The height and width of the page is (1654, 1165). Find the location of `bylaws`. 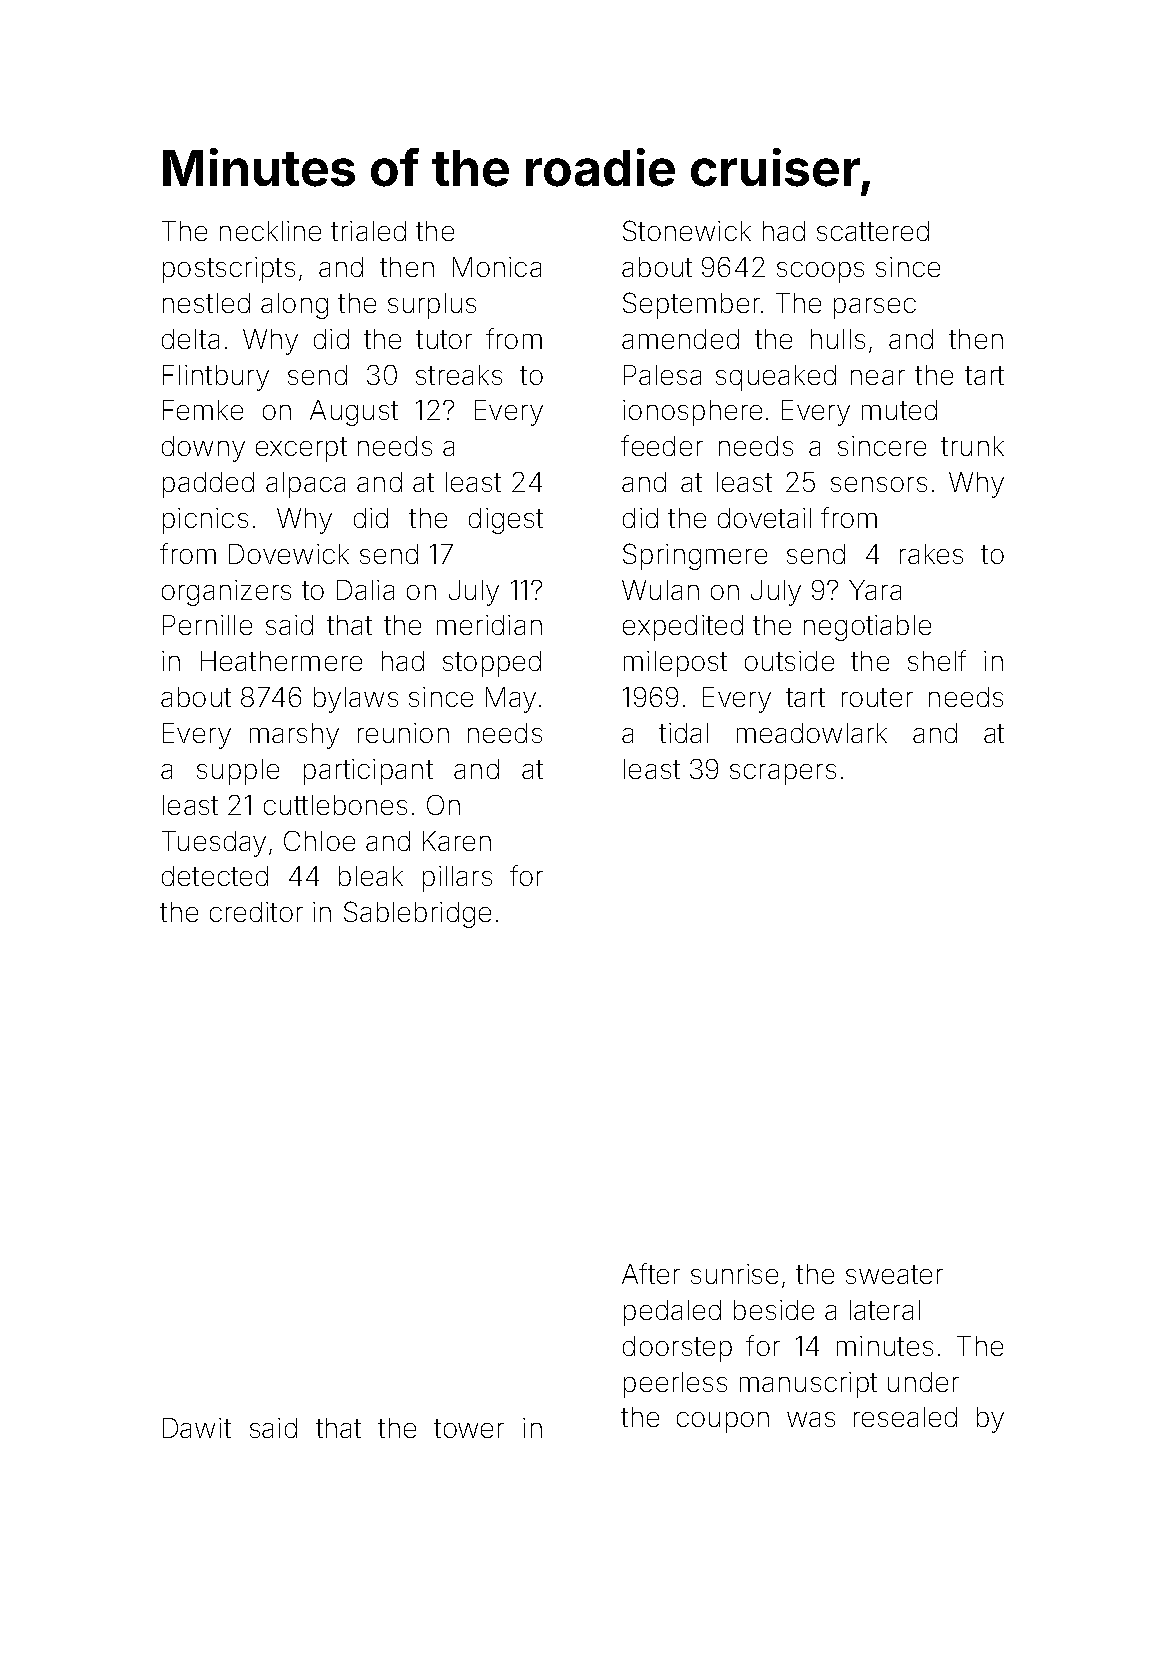

bylaws is located at coordinates (356, 700).
